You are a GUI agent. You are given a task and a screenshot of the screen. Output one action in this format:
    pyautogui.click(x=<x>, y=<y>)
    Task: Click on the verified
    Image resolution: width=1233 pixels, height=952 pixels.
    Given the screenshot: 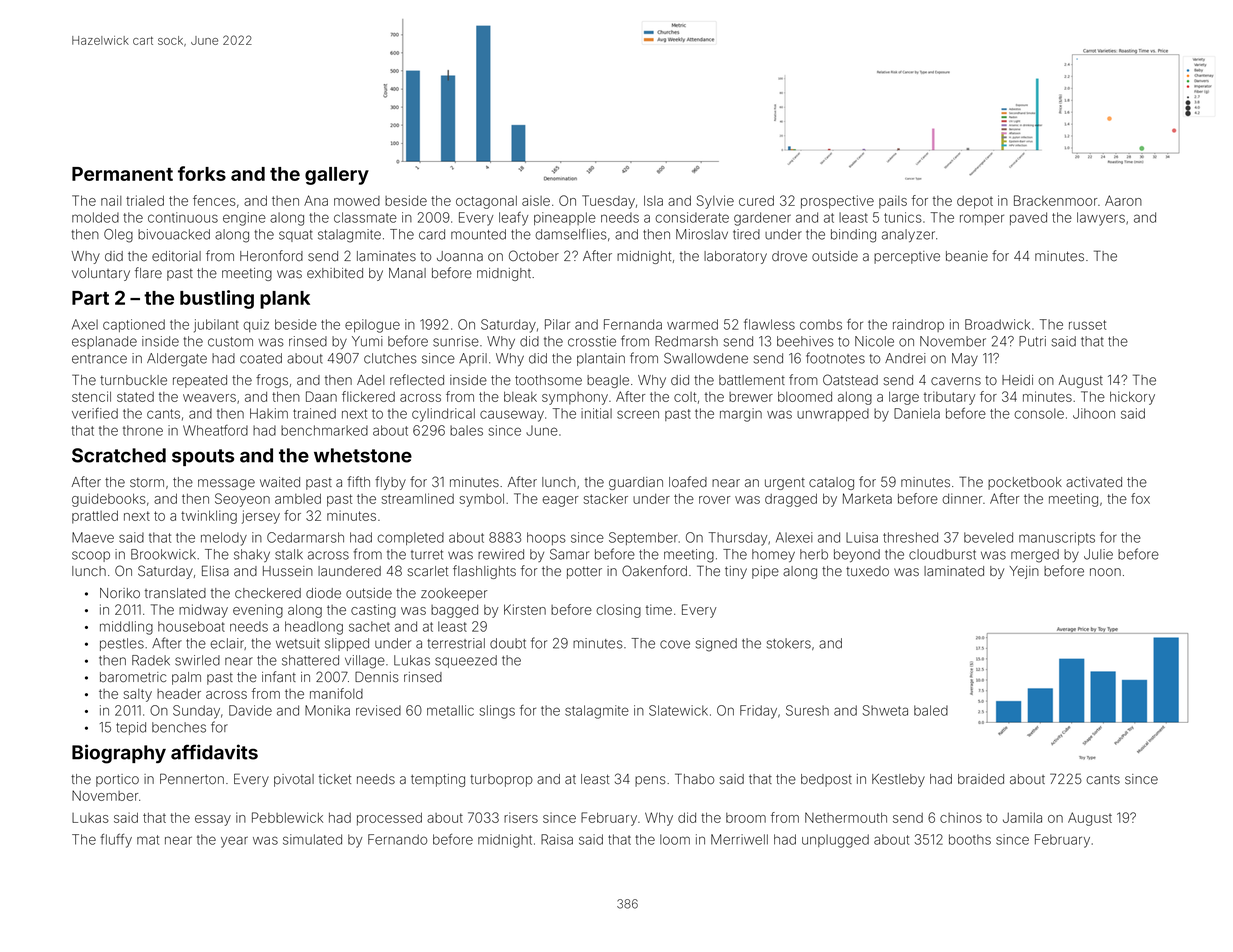 What is the action you would take?
    pyautogui.click(x=95, y=413)
